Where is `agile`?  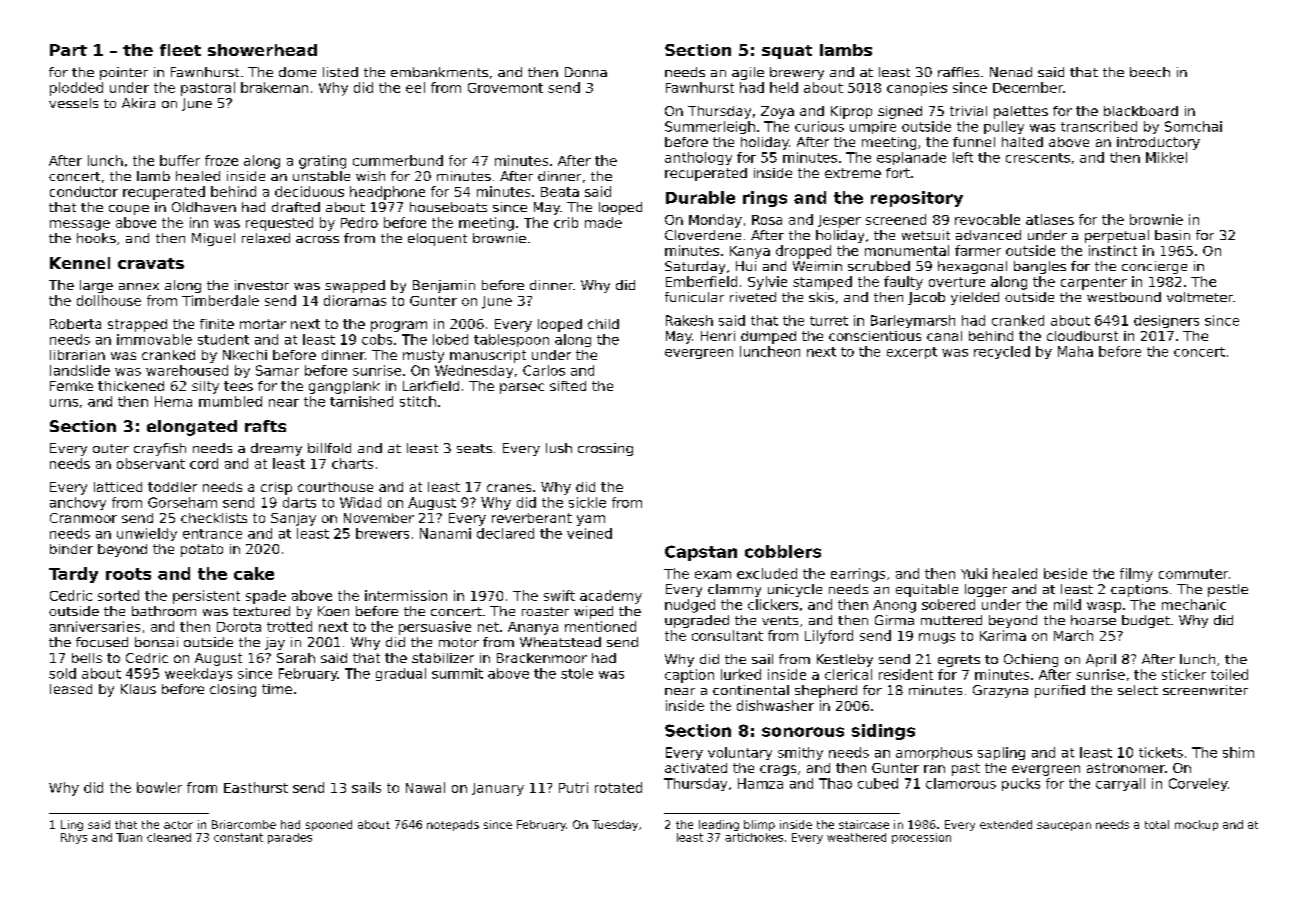
agile is located at coordinates (748, 73).
